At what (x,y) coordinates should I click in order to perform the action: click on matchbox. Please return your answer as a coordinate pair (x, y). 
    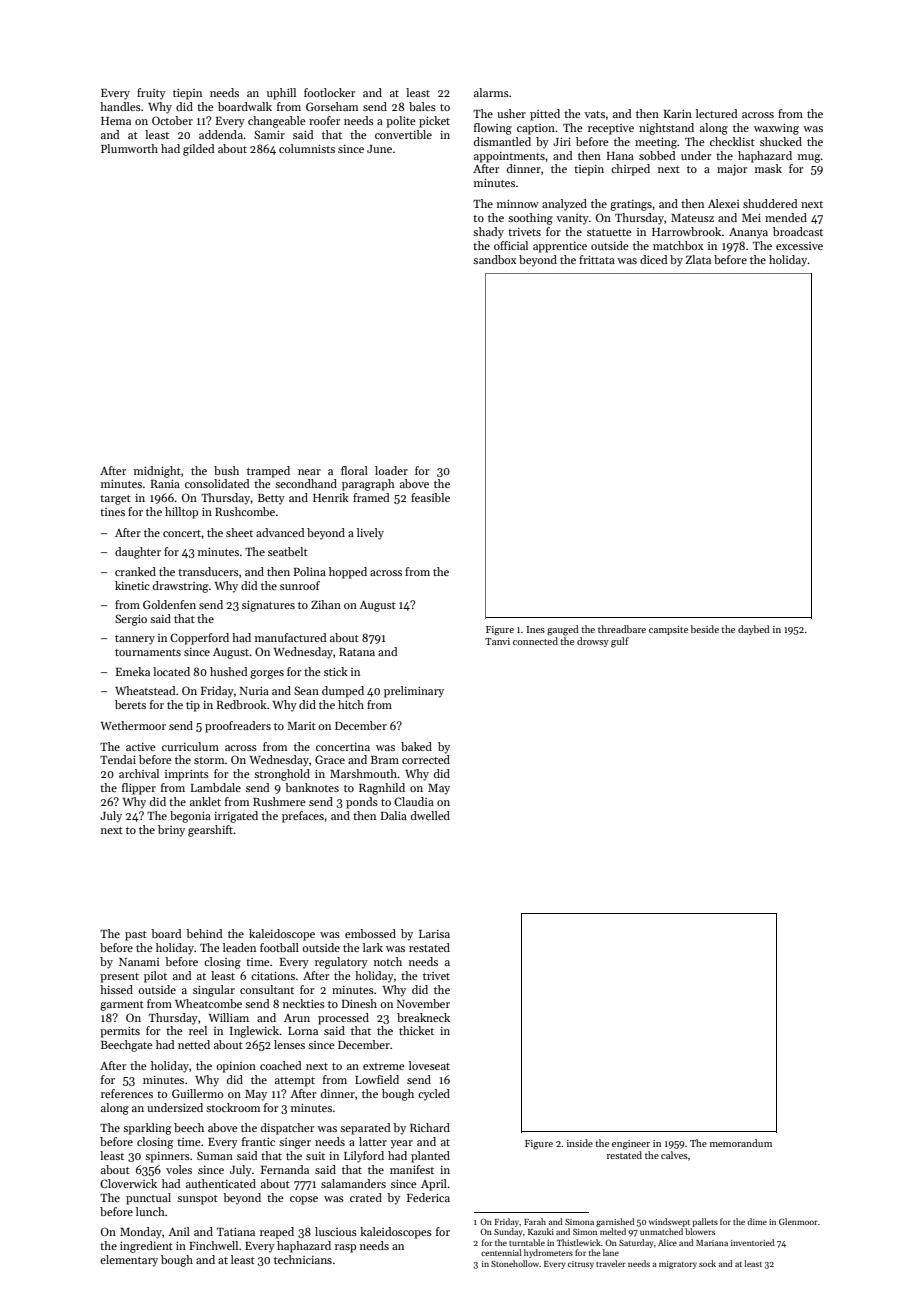
    Looking at the image, I should click on (678, 245).
